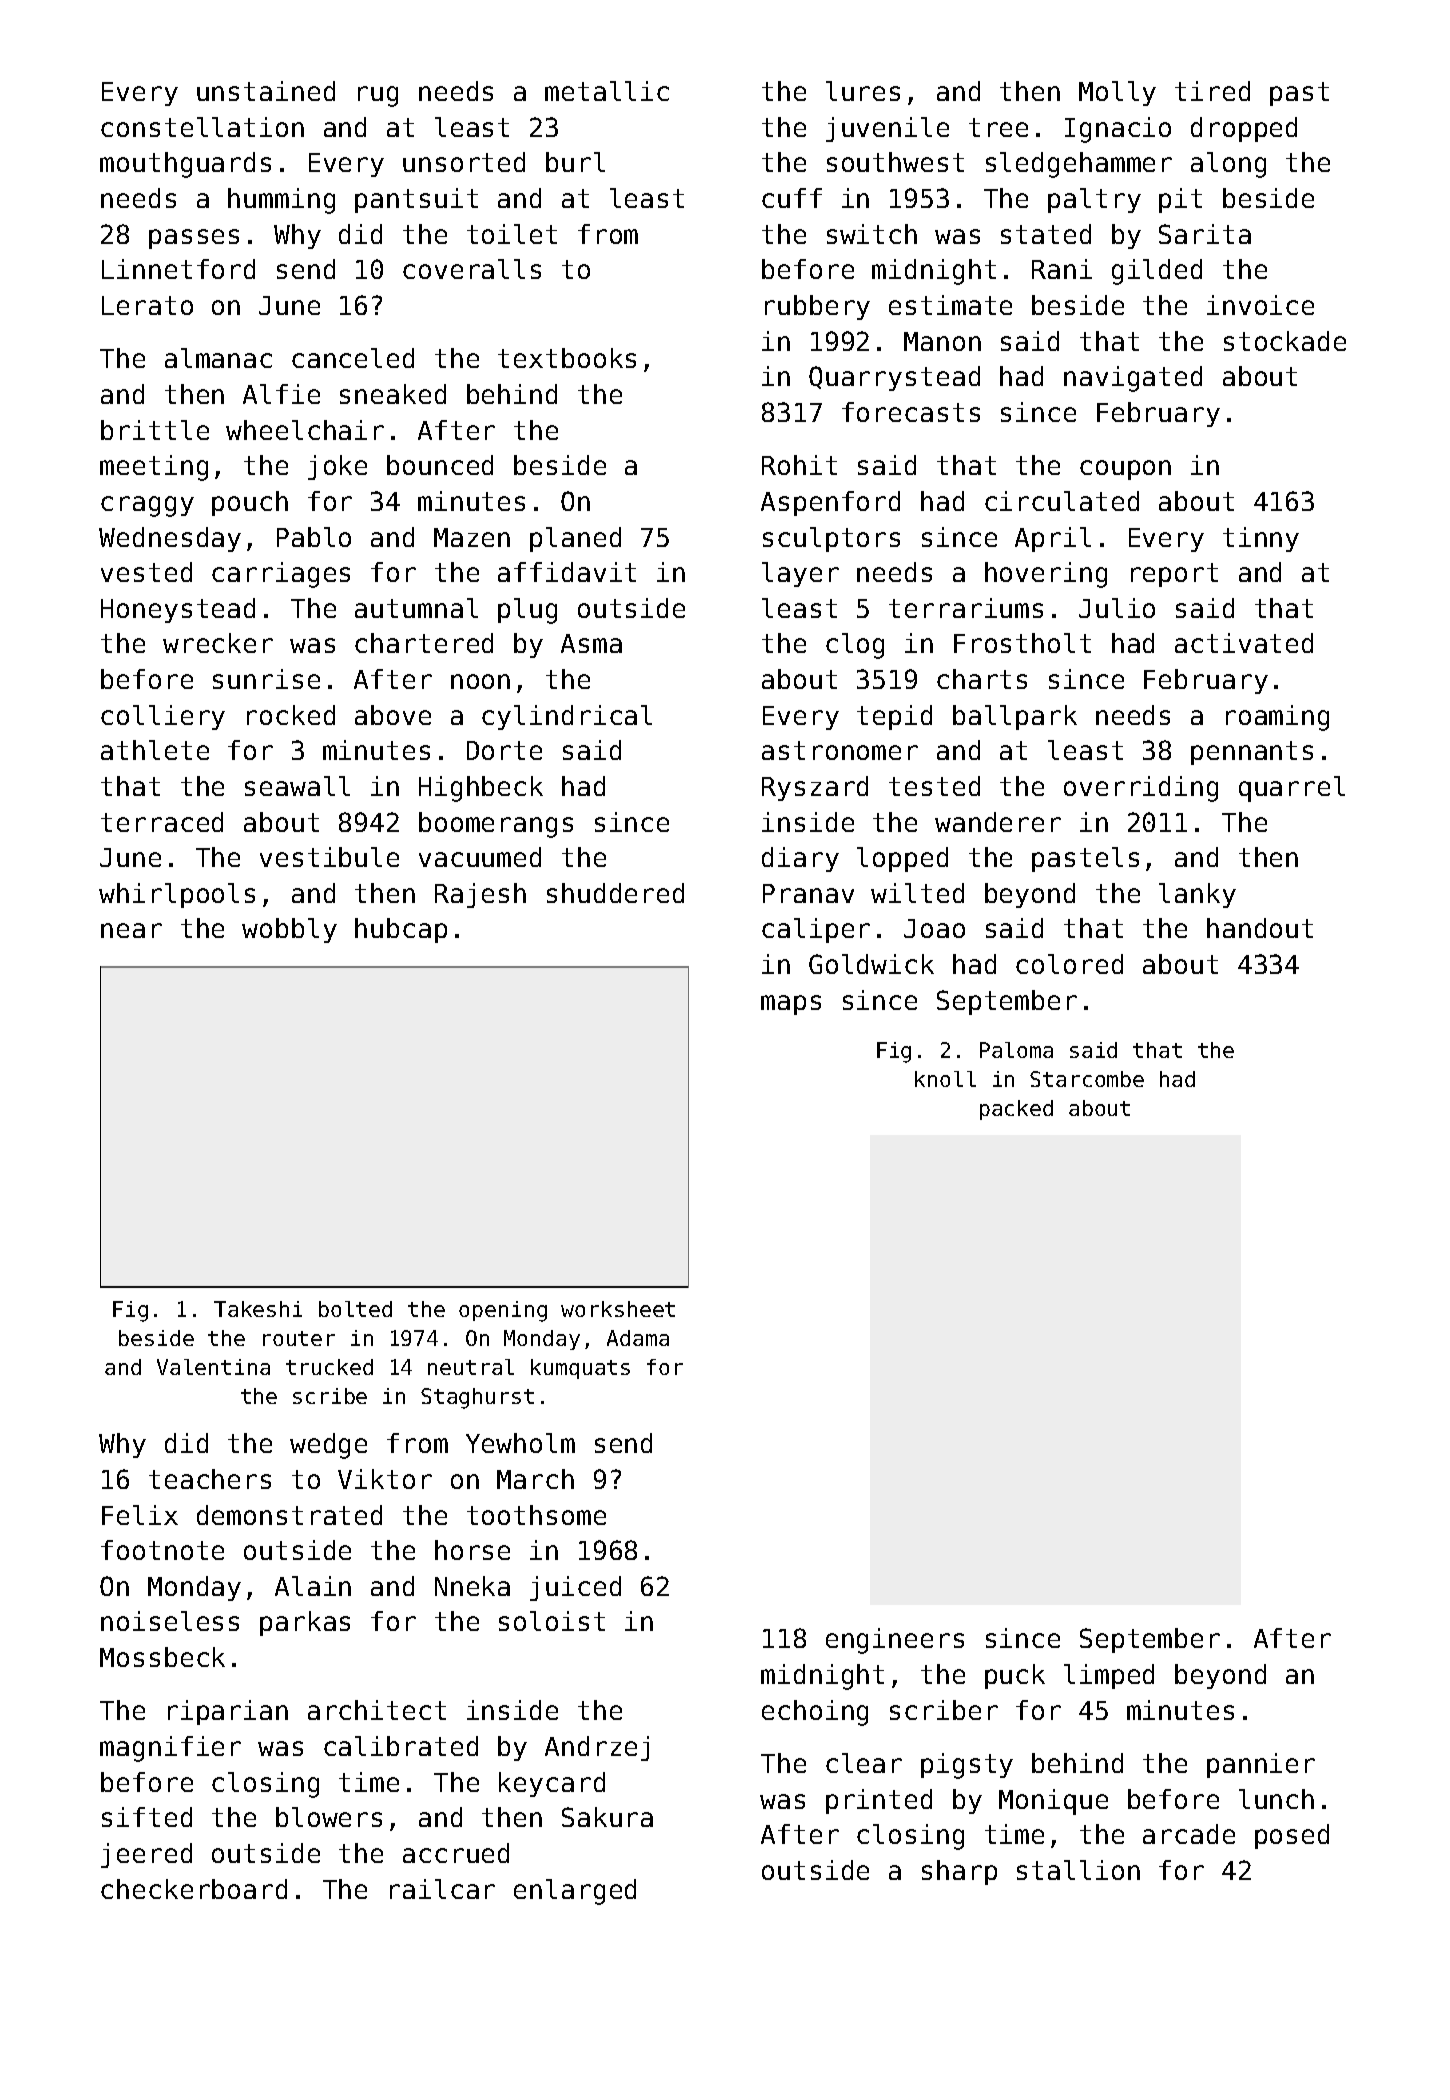 This page has width=1450, height=2100. Describe the element at coordinates (1078, 1870) in the page. I see `stallion` at that location.
